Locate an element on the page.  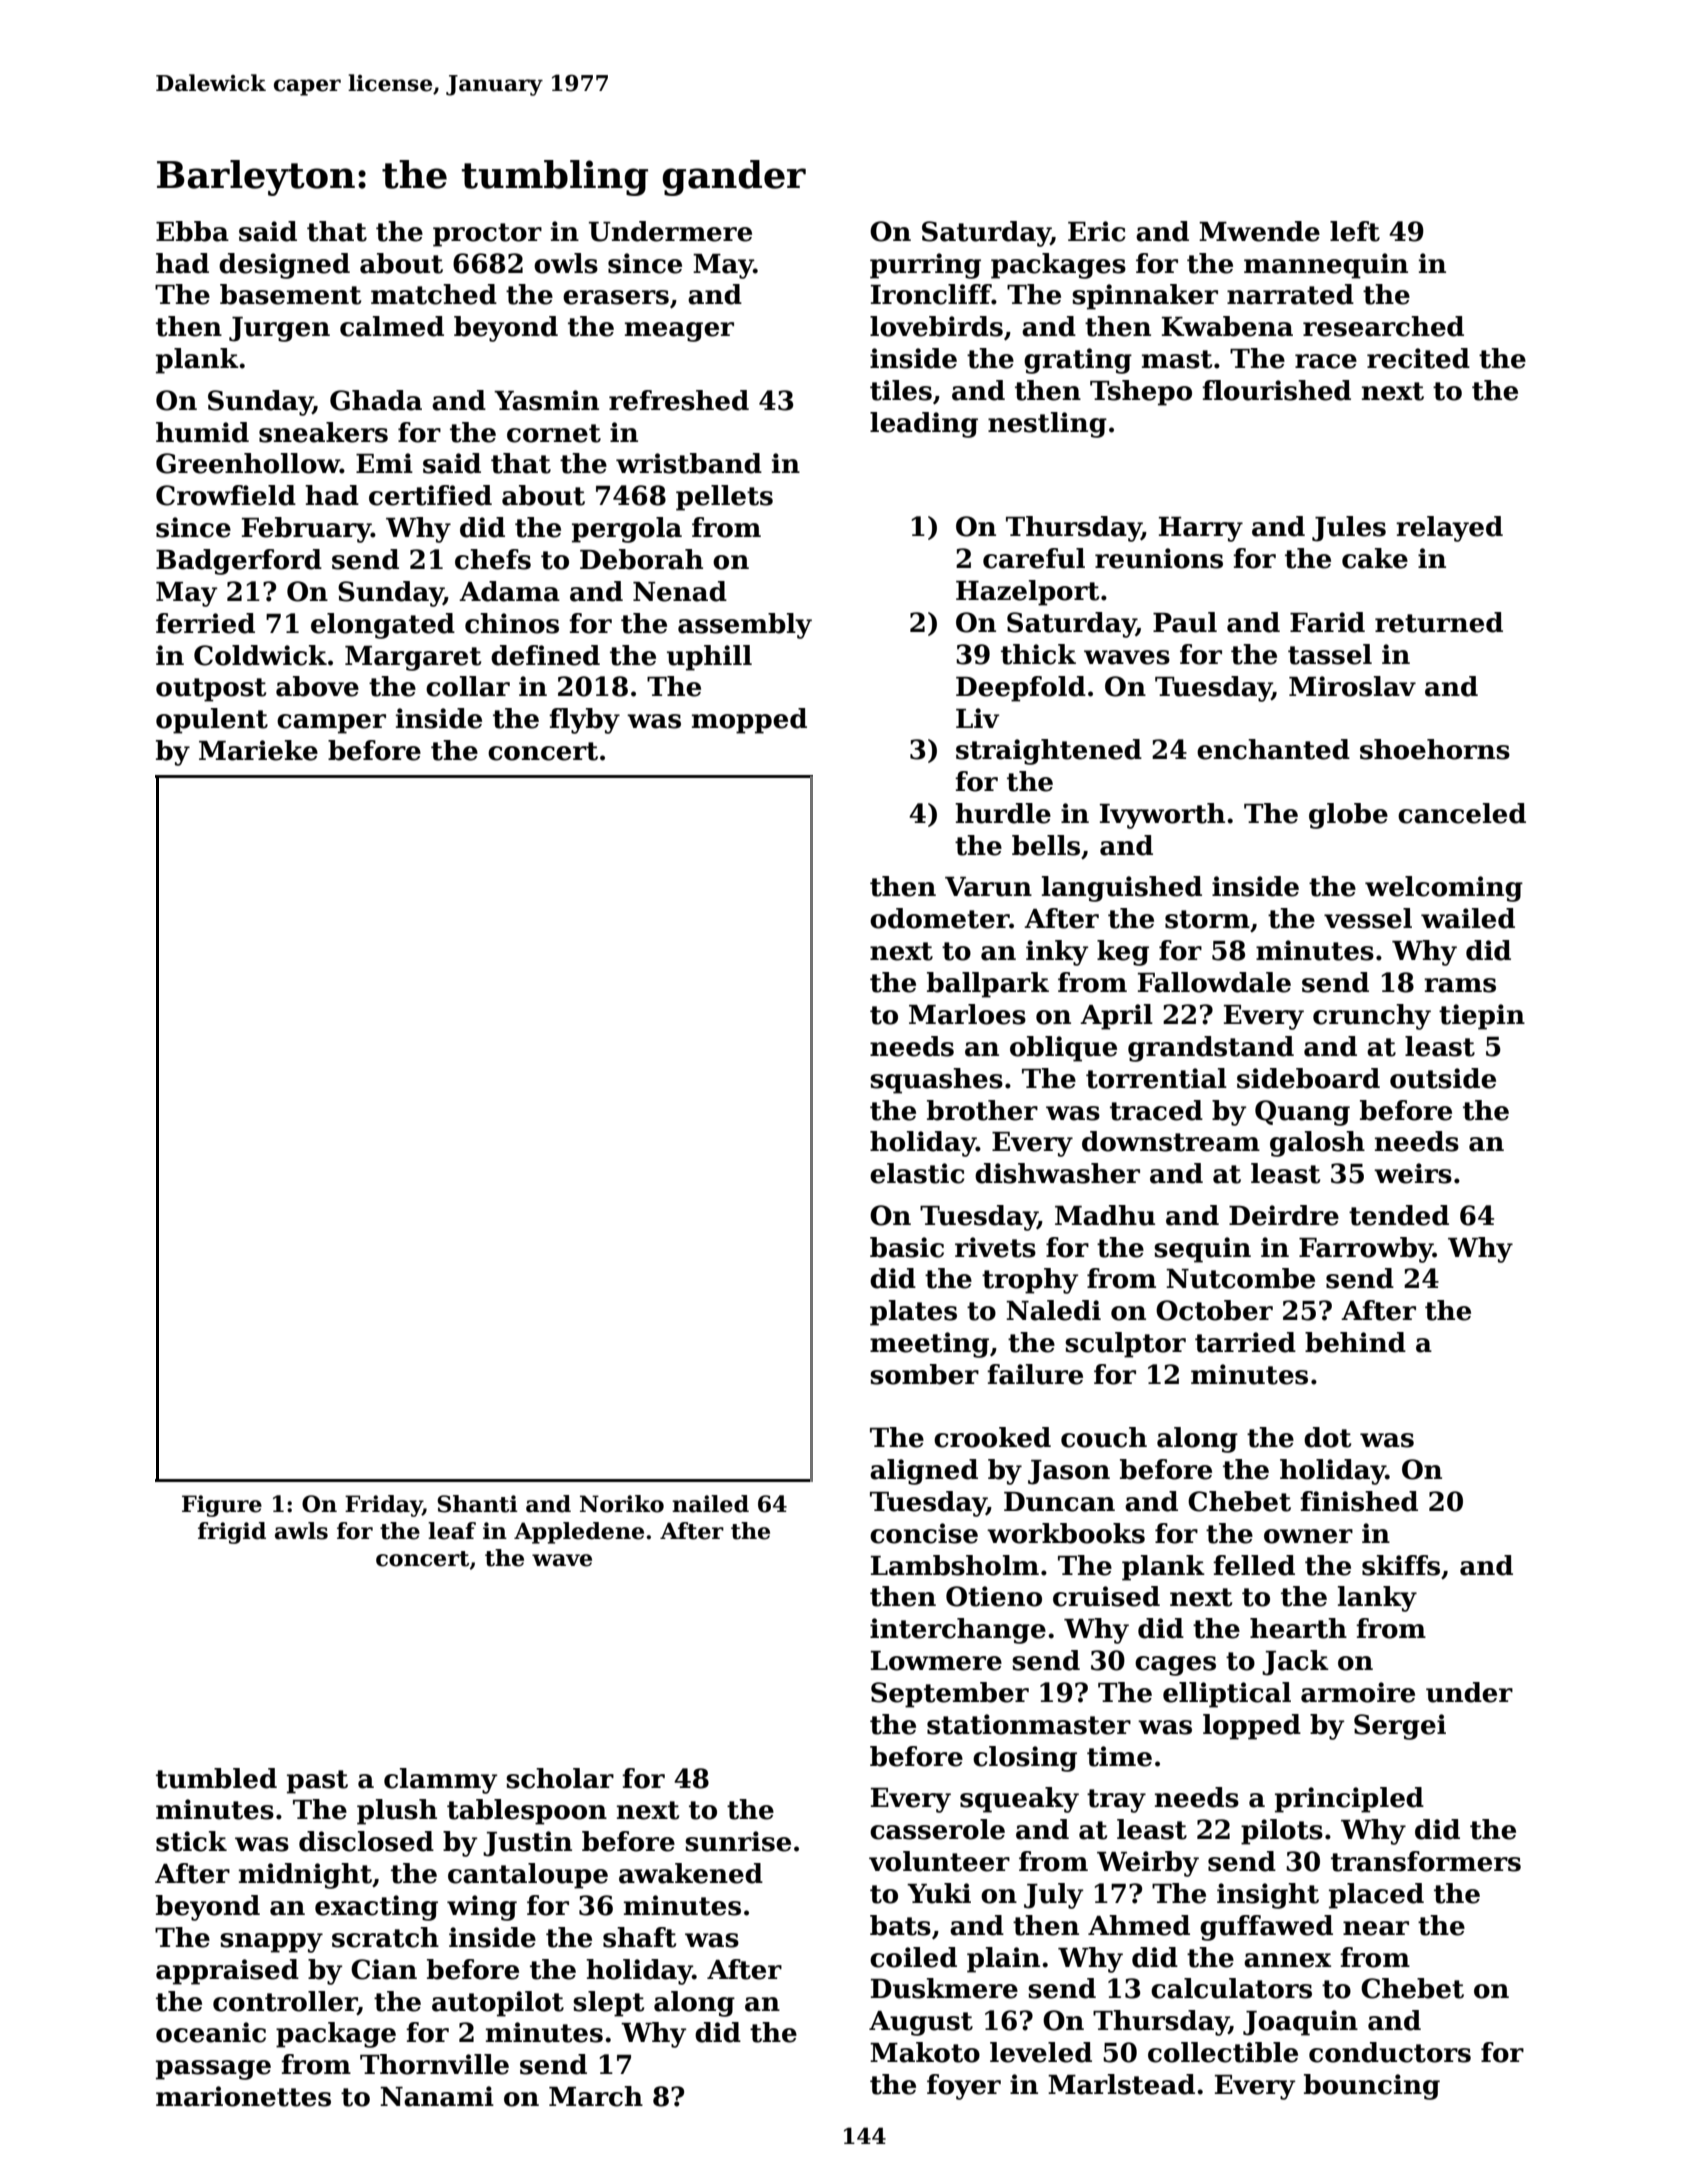
snappy is located at coordinates (271, 1943).
